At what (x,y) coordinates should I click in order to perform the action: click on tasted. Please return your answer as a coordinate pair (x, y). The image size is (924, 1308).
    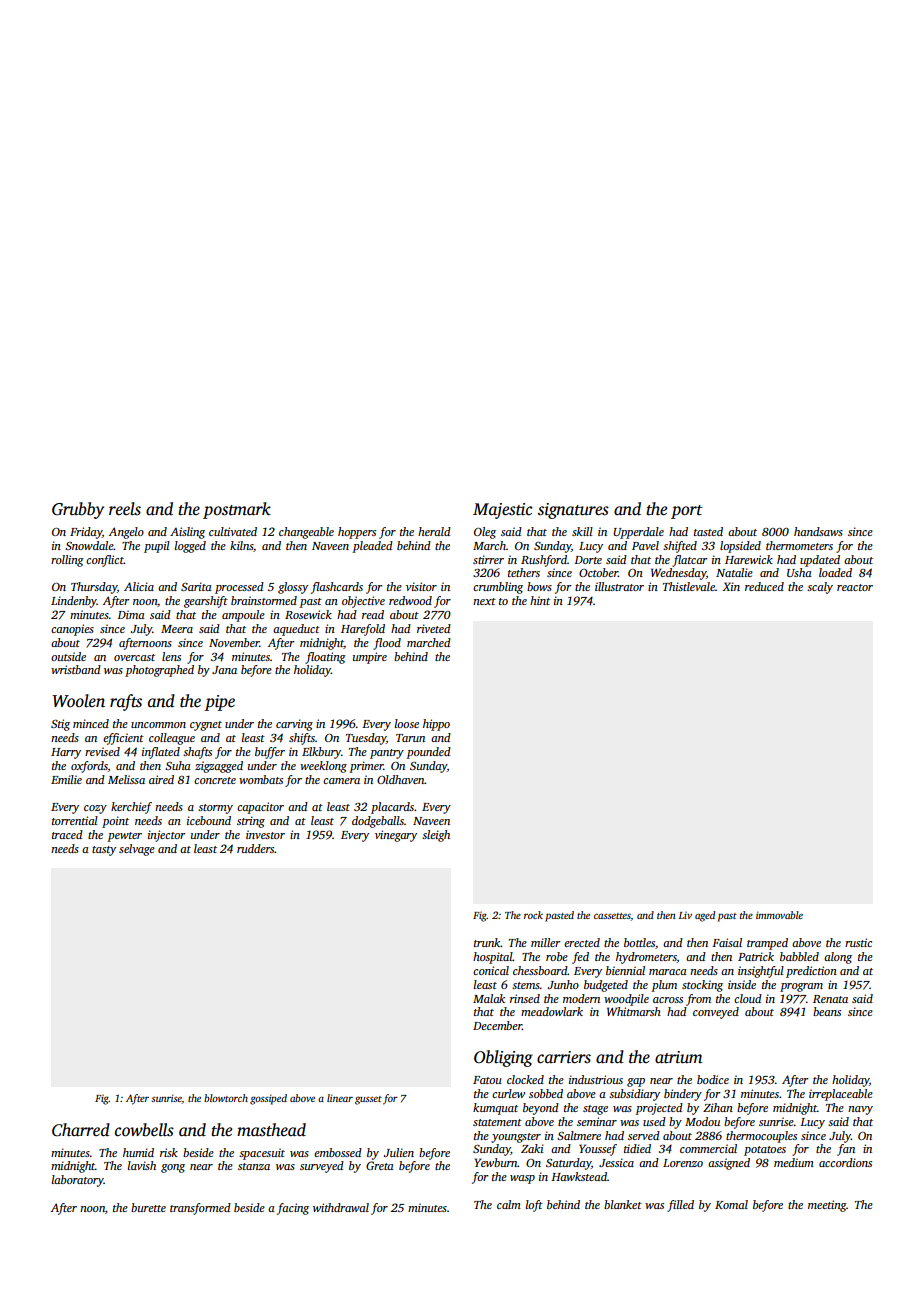
    Looking at the image, I should click on (708, 531).
